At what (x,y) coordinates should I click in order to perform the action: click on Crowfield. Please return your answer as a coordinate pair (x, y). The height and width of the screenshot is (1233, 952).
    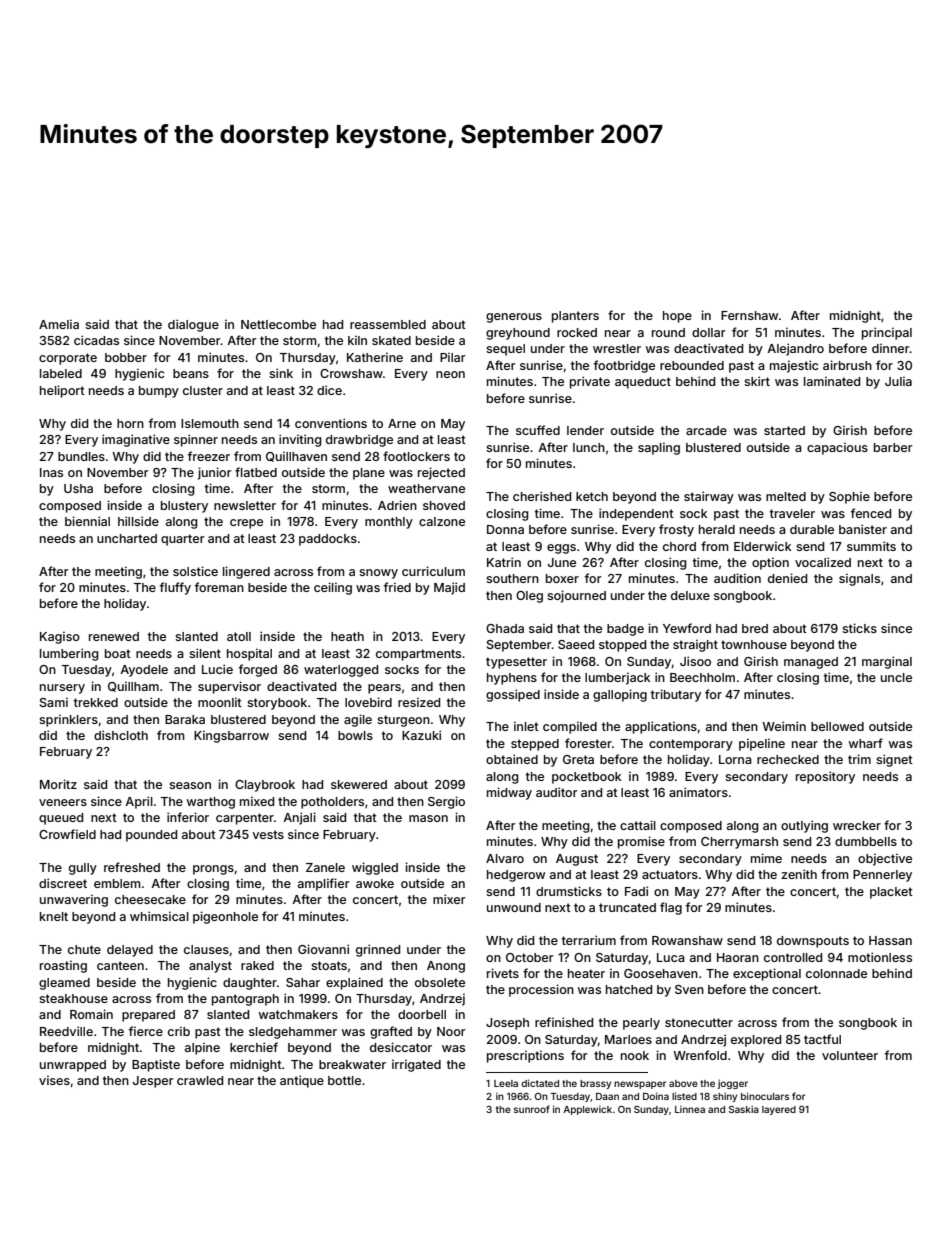
    Looking at the image, I should click on (67, 834).
